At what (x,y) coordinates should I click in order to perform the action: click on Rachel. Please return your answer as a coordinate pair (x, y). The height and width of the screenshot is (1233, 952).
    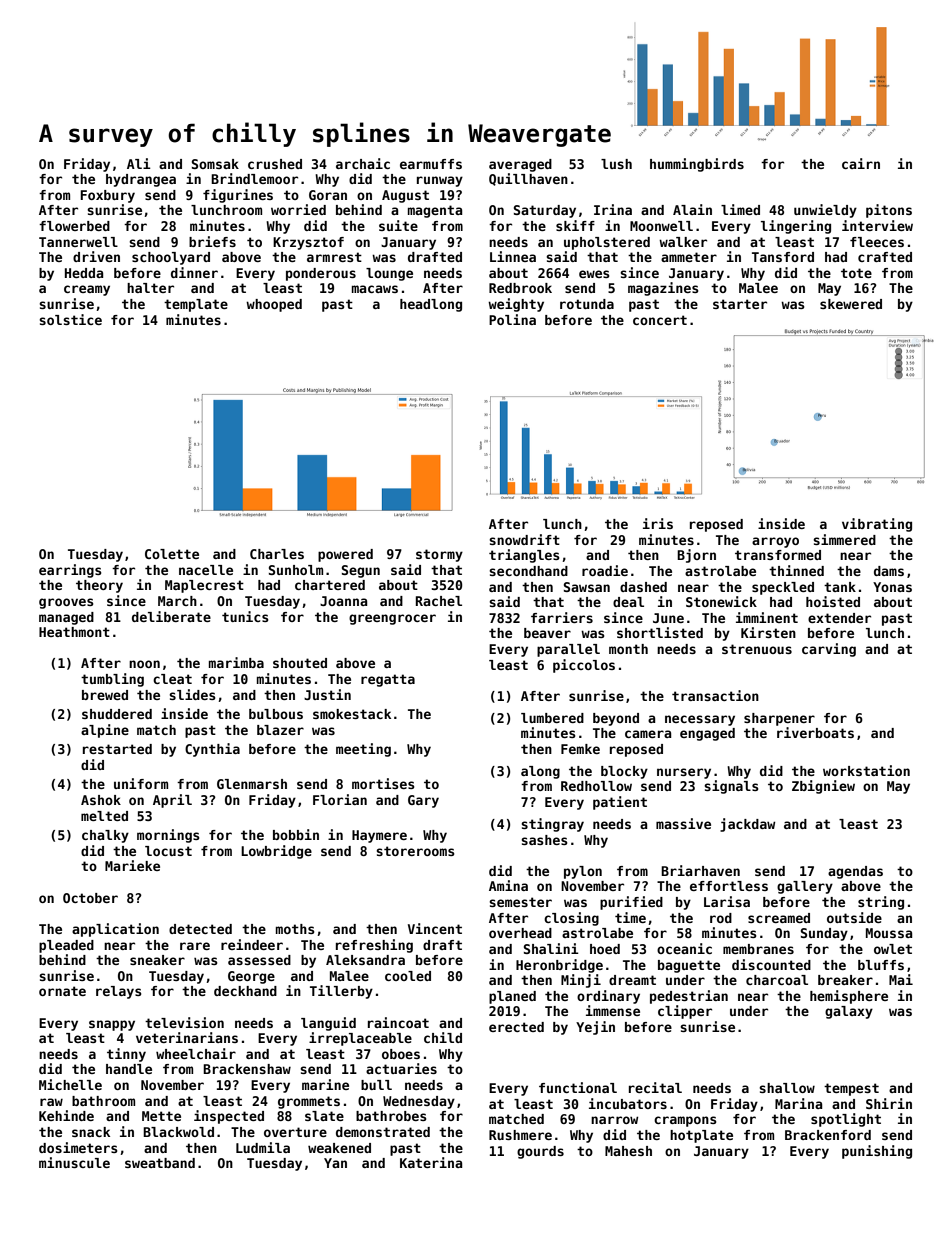
    Looking at the image, I should click on (439, 601).
